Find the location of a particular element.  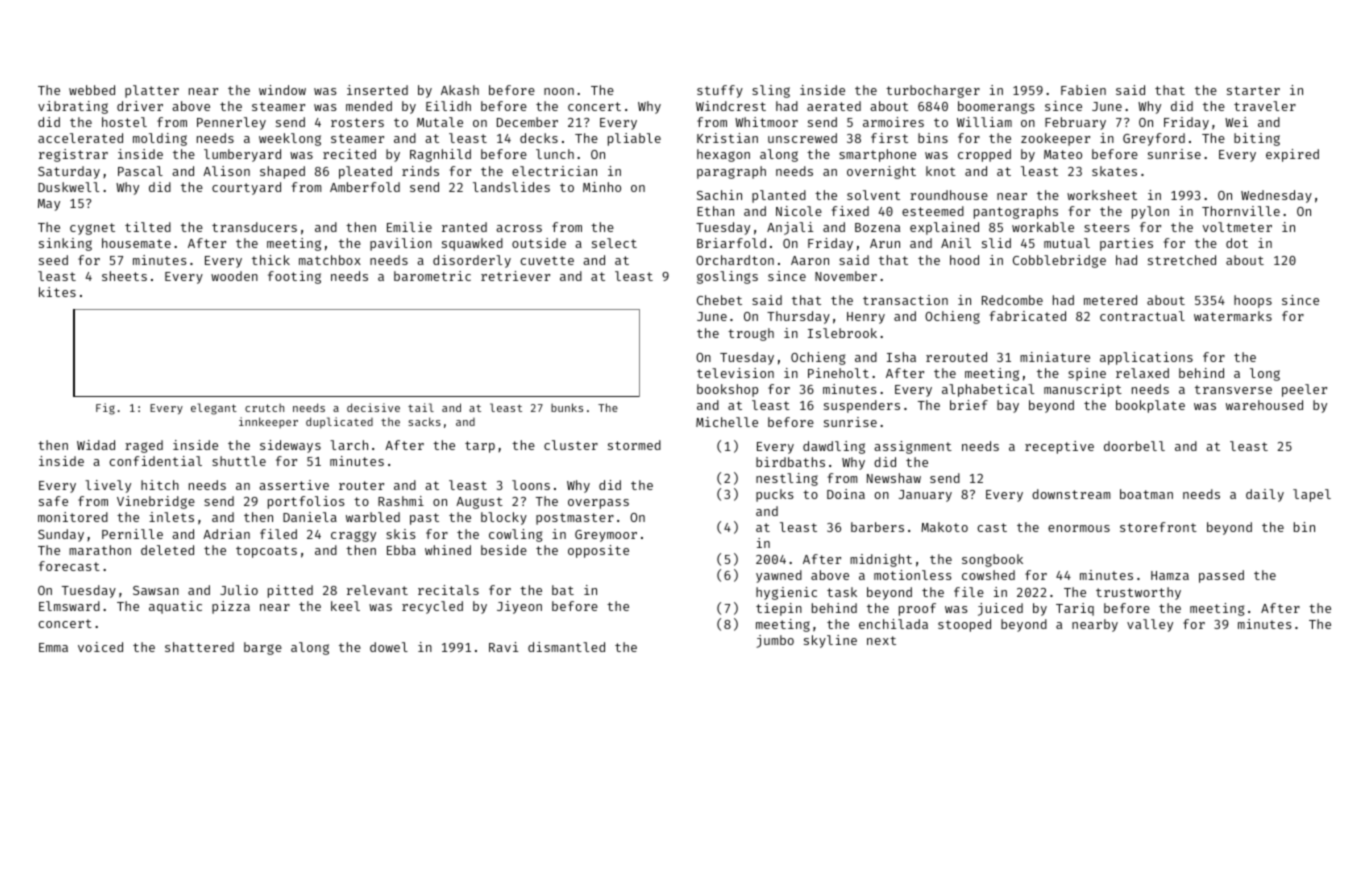

kites is located at coordinates (57, 292).
